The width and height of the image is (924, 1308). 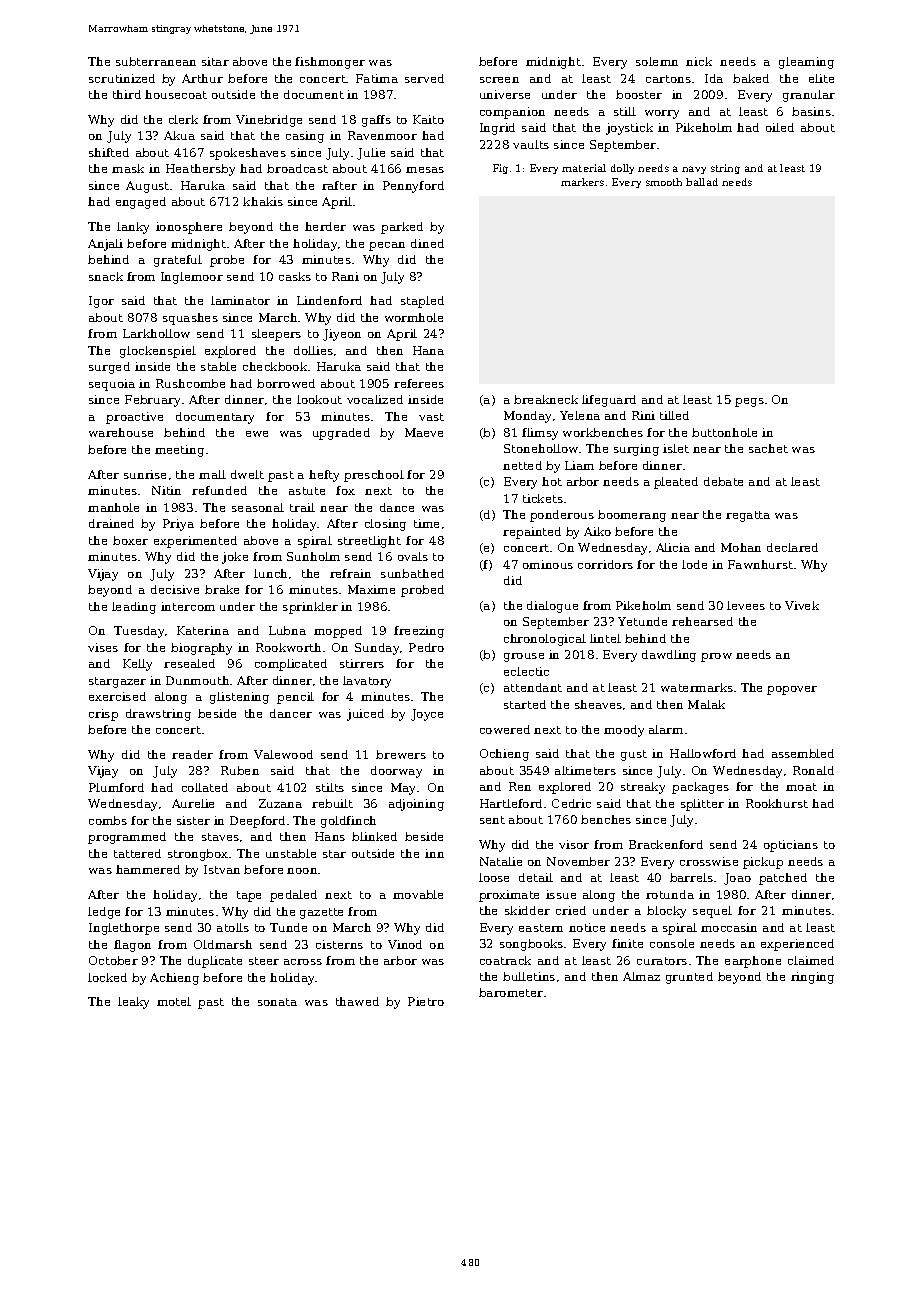 I want to click on pleated, so click(x=676, y=483).
